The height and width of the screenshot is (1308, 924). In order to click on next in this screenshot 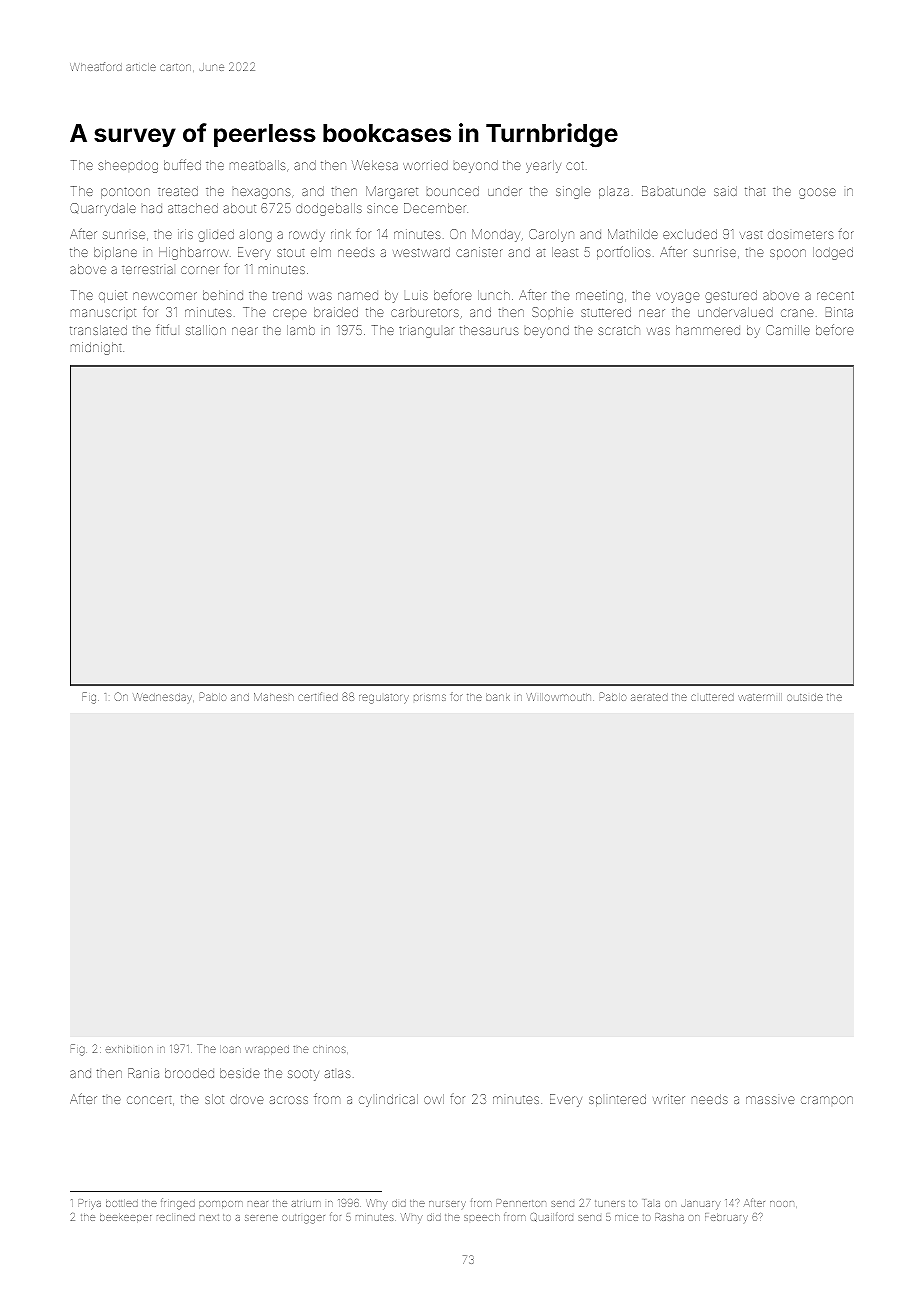, I will do `click(209, 1217)`.
